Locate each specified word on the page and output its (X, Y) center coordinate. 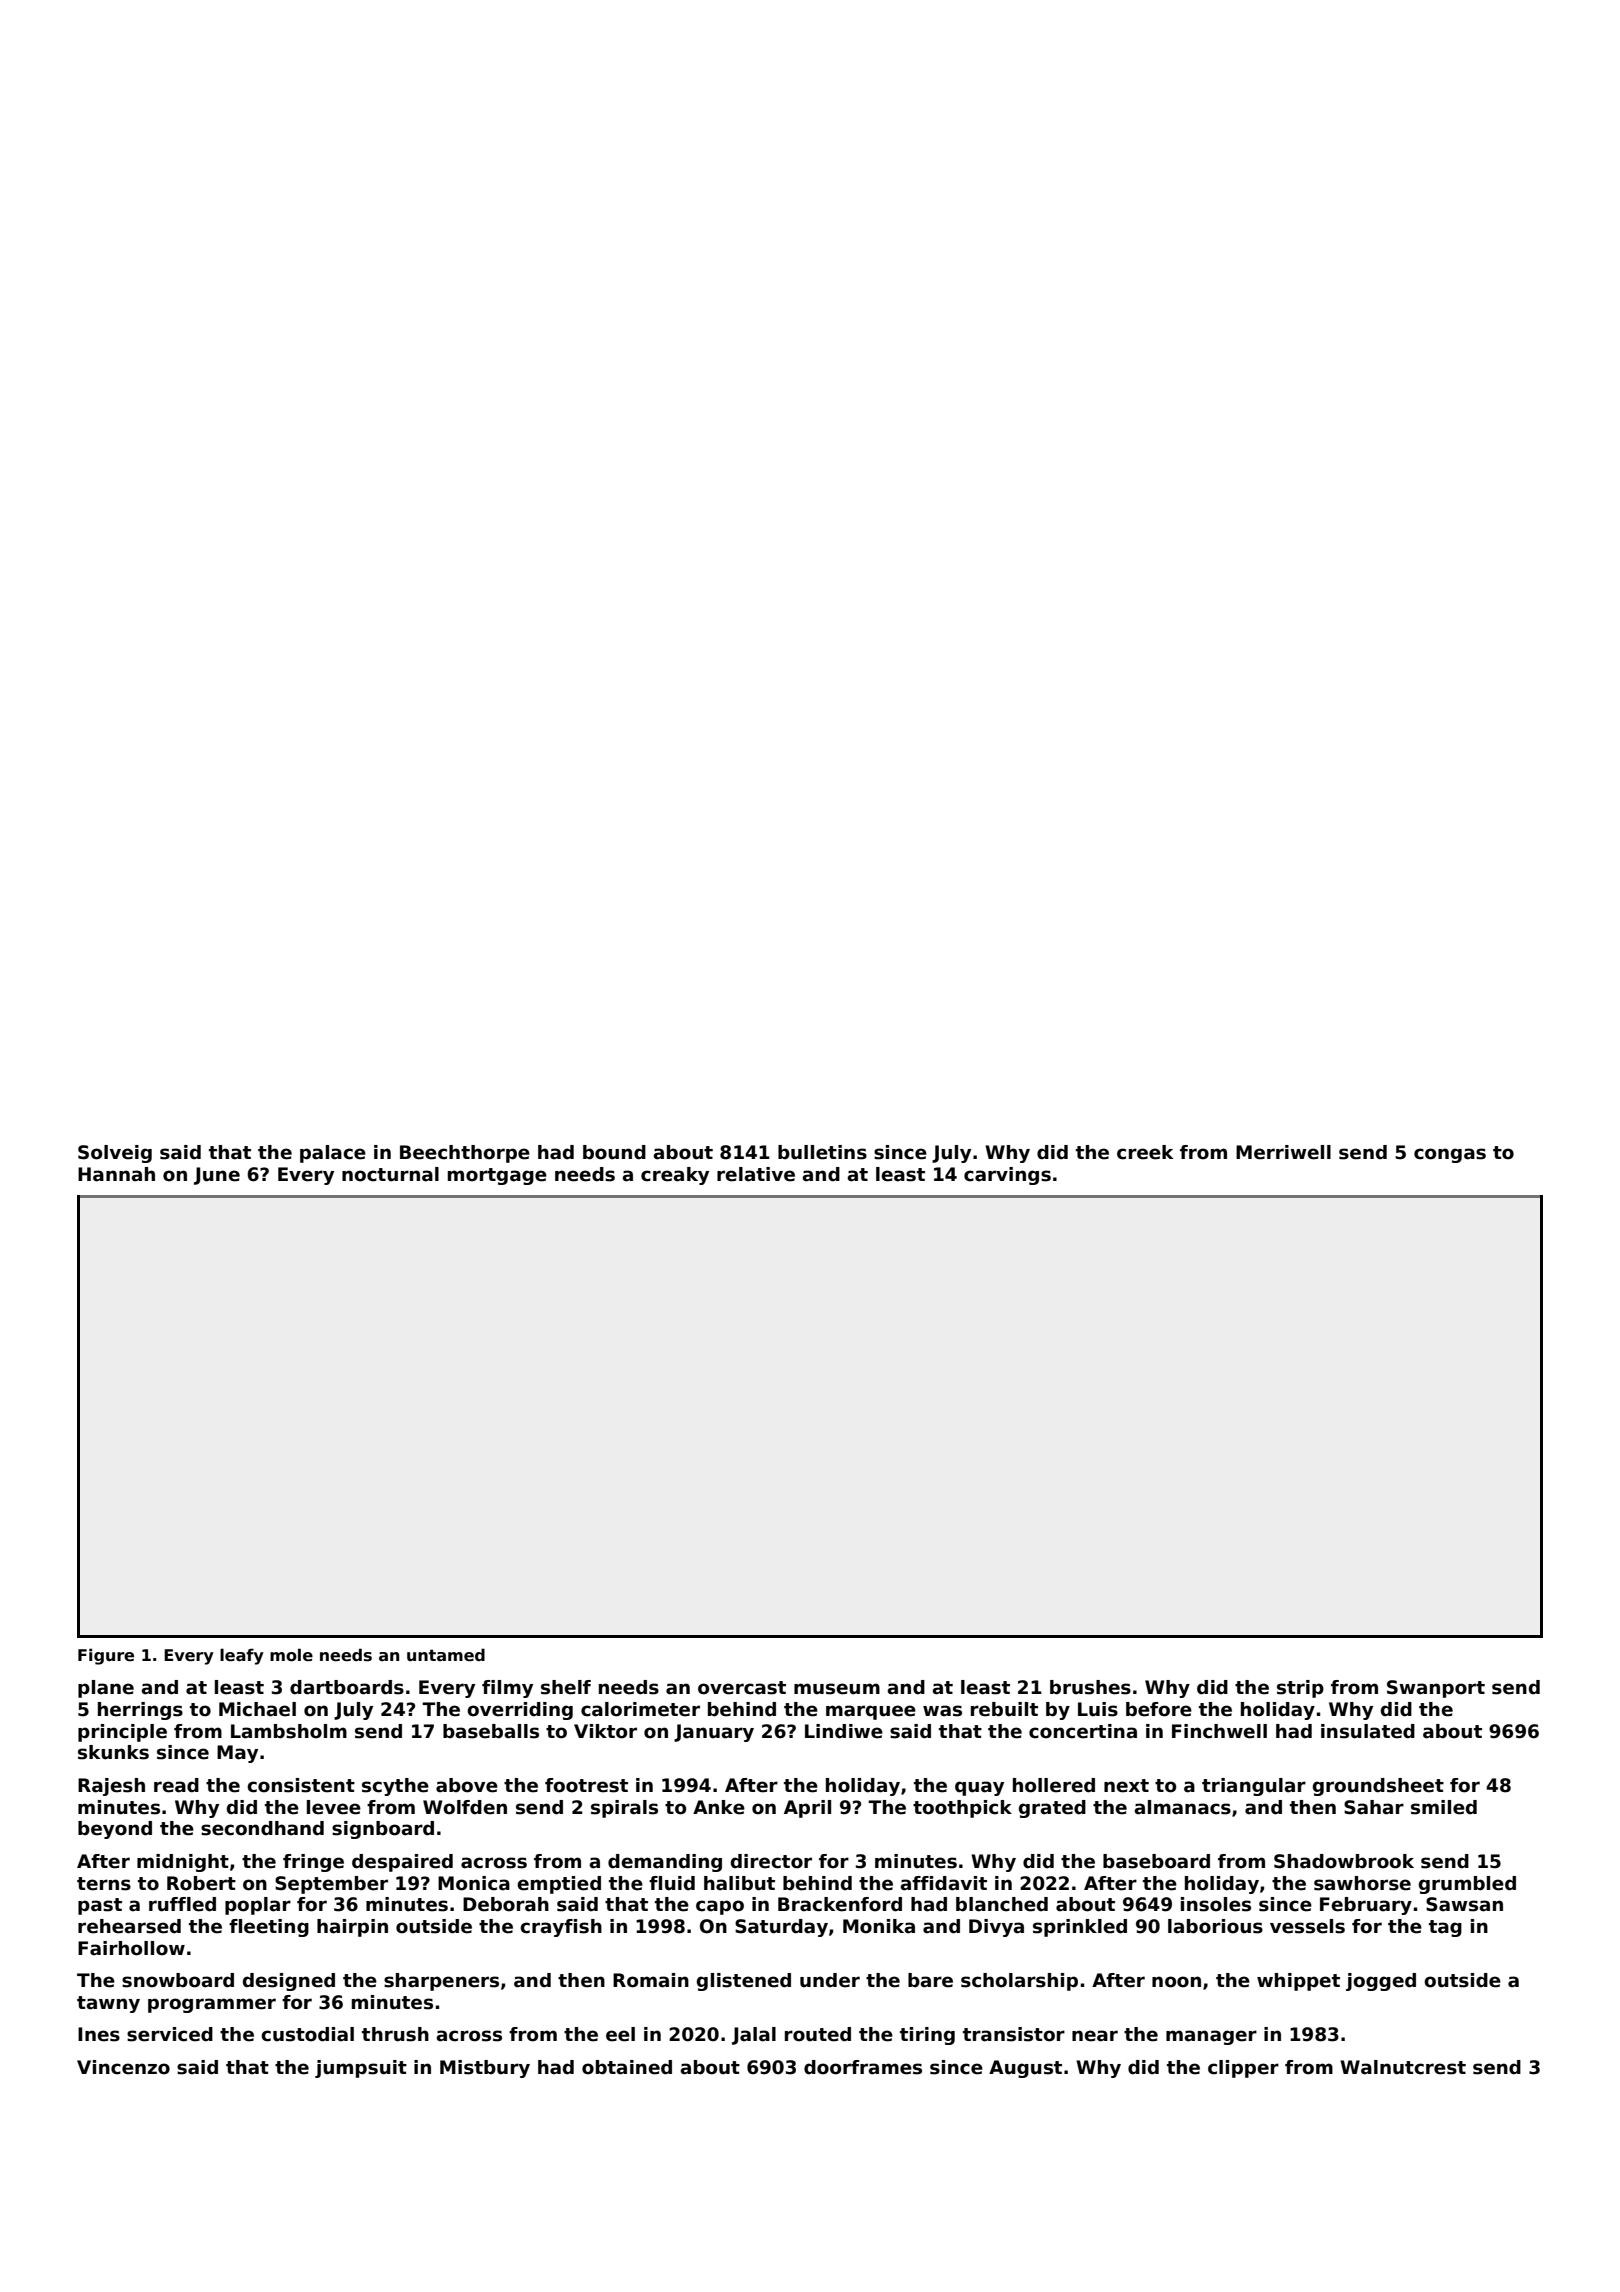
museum (837, 1689)
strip (1300, 1689)
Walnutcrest (1403, 2067)
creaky (675, 1176)
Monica (474, 1883)
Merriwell (1283, 1152)
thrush (395, 2034)
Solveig (115, 1154)
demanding (665, 1863)
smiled (1444, 1807)
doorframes (863, 2067)
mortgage (497, 1176)
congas (1450, 1155)
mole (291, 1655)
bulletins (822, 1152)
